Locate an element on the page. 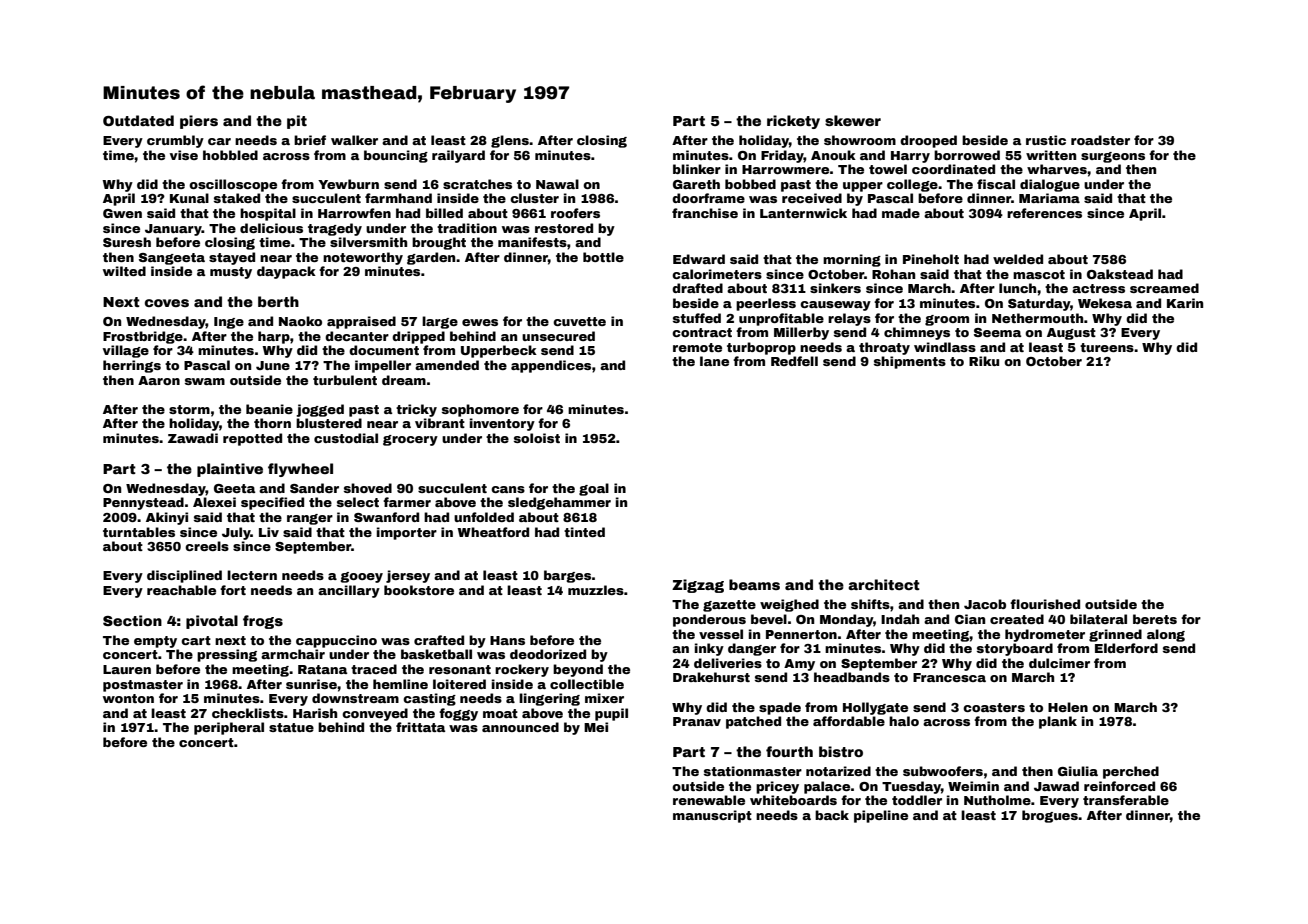 The height and width of the document is (924, 1308). silversmith is located at coordinates (368, 242).
